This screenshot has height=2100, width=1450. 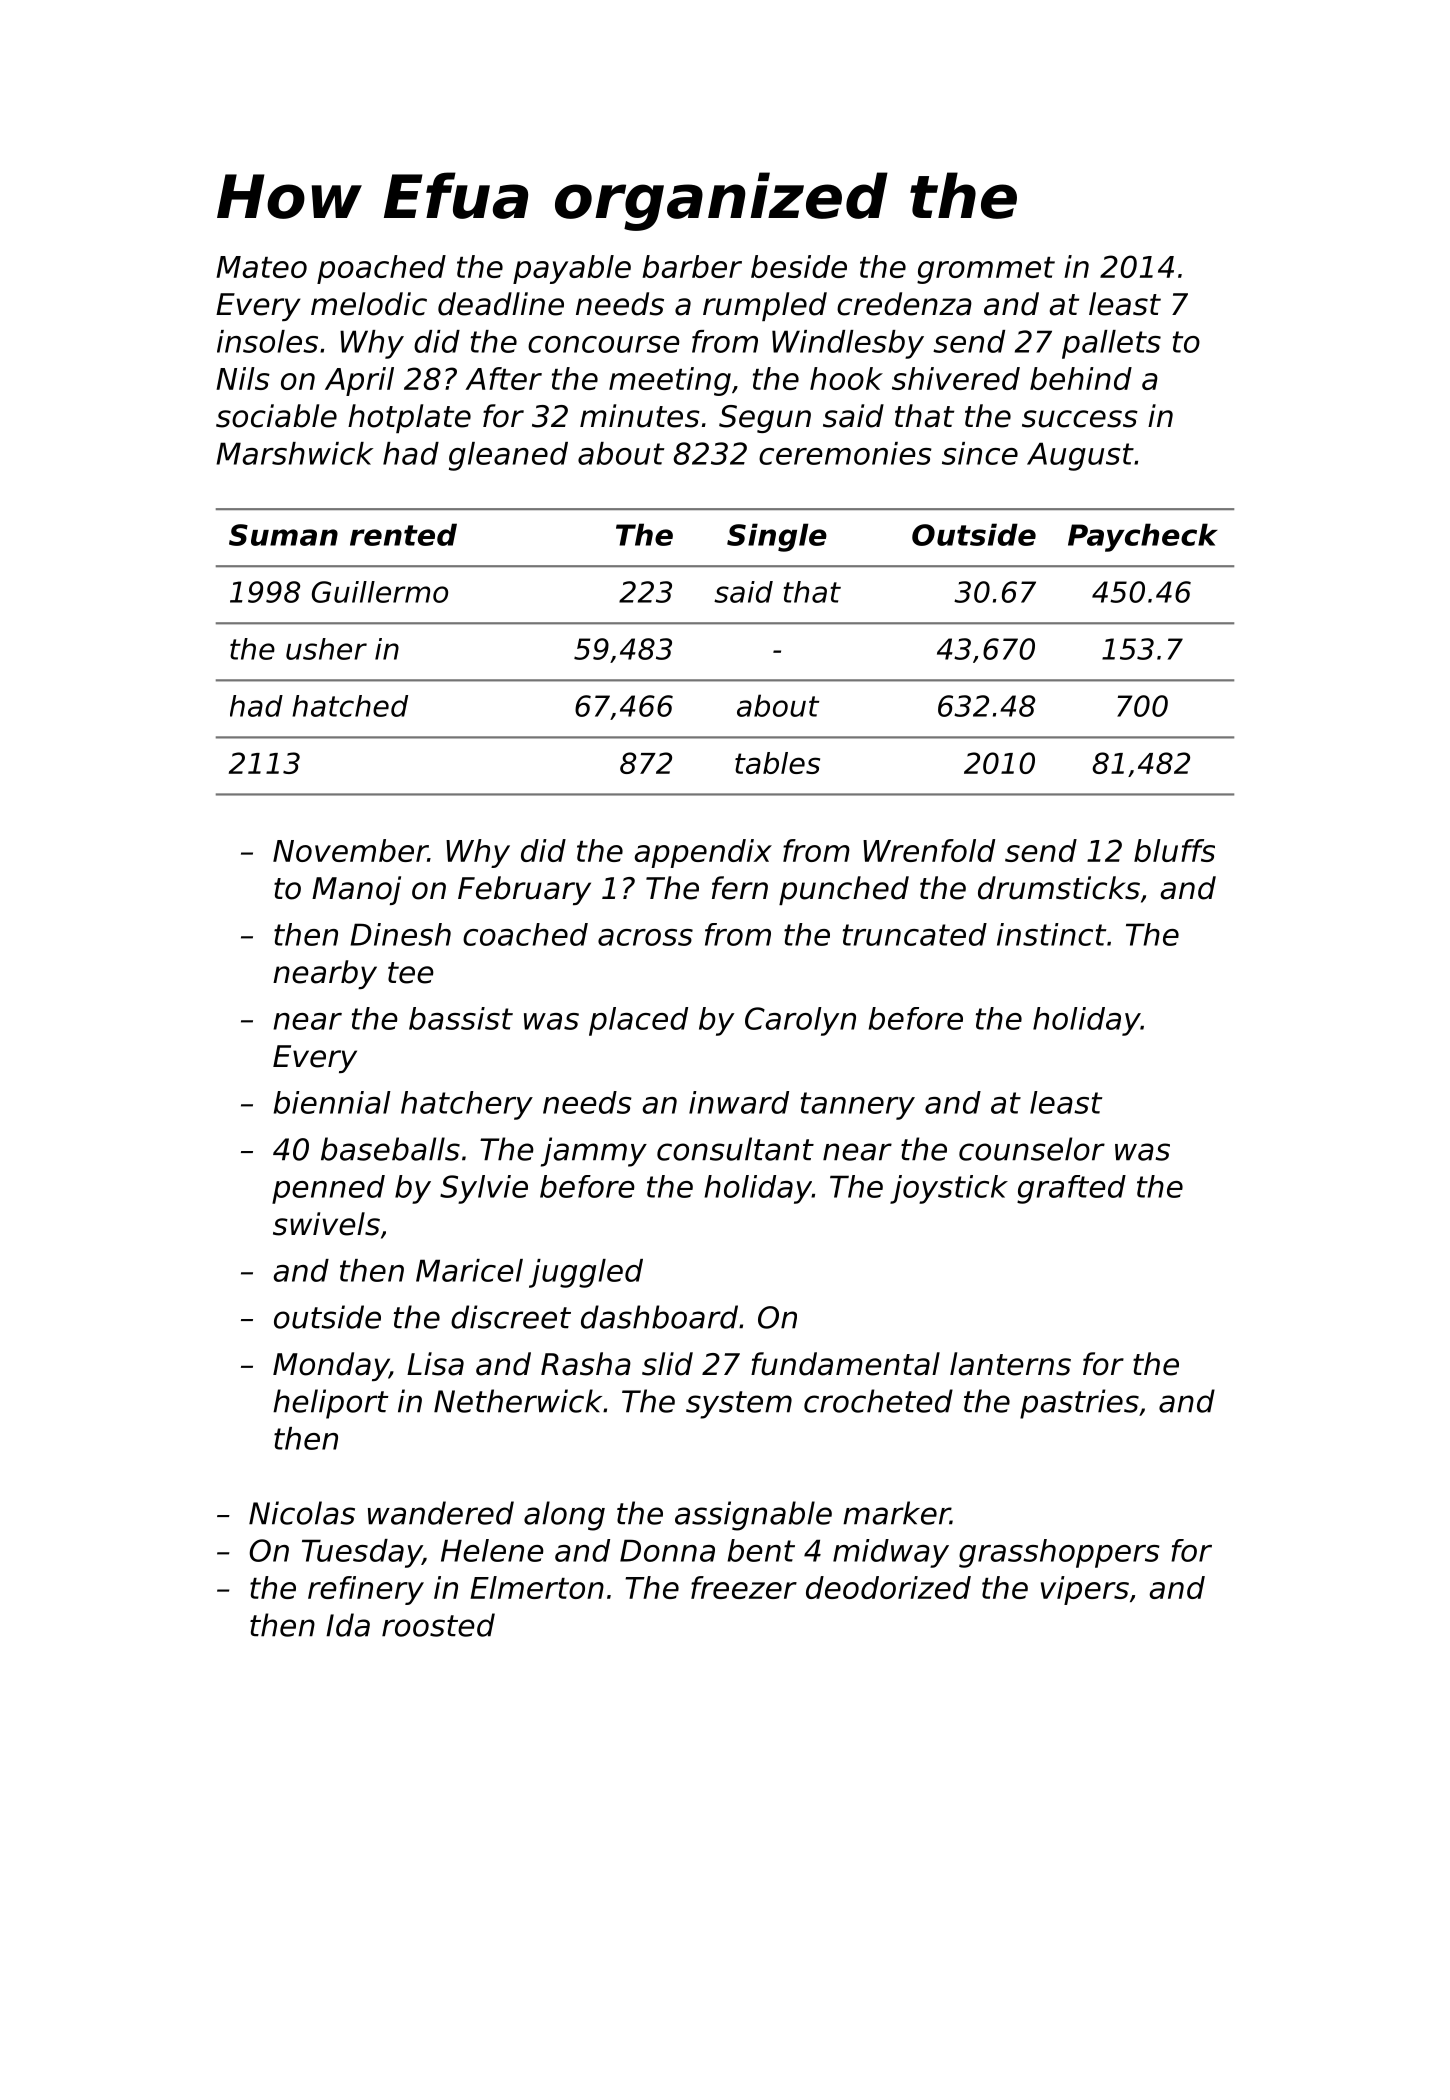 I want to click on biennial, so click(x=332, y=1102).
